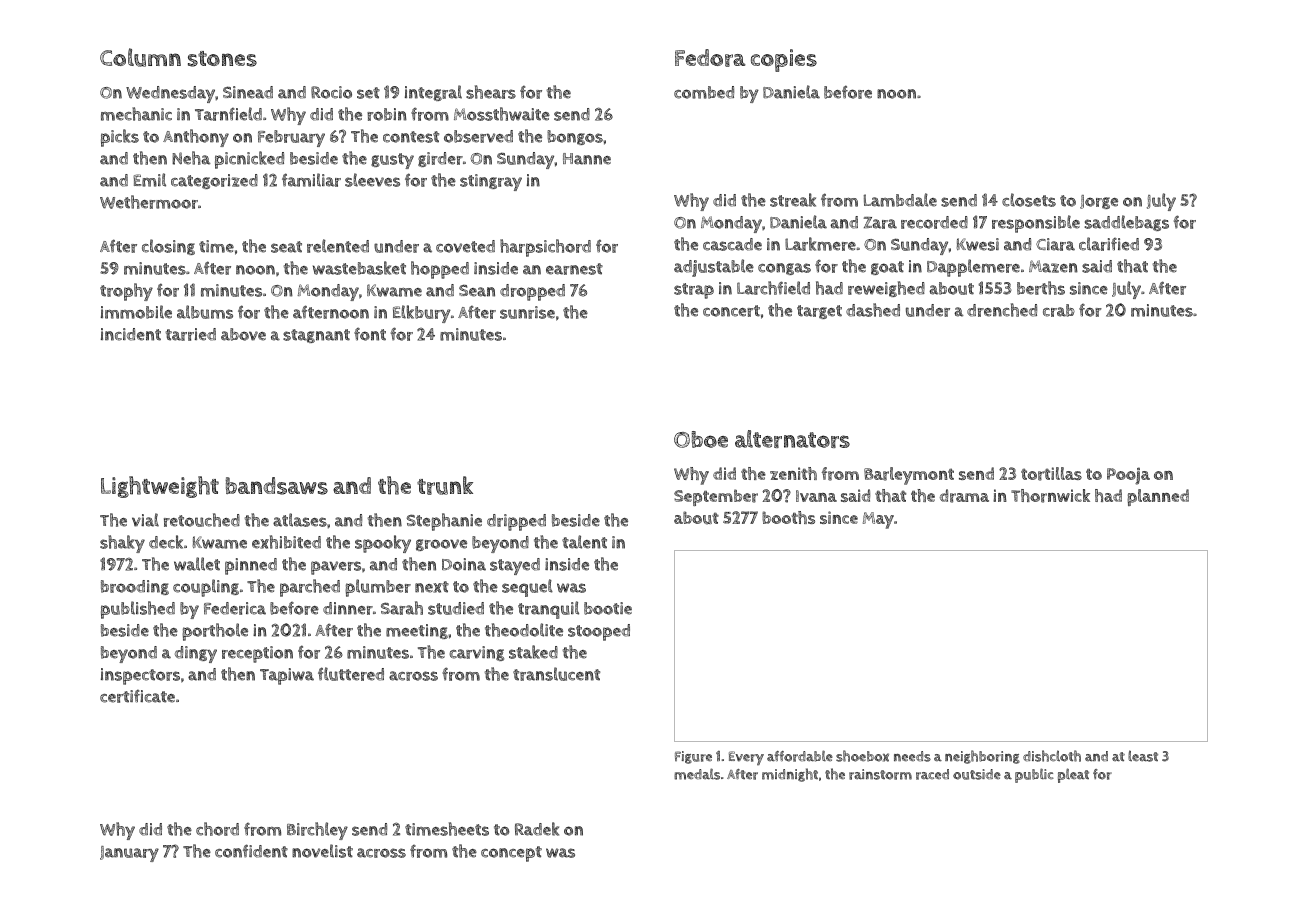 This page has height=924, width=1308. Describe the element at coordinates (934, 222) in the page. I see `recorded` at that location.
